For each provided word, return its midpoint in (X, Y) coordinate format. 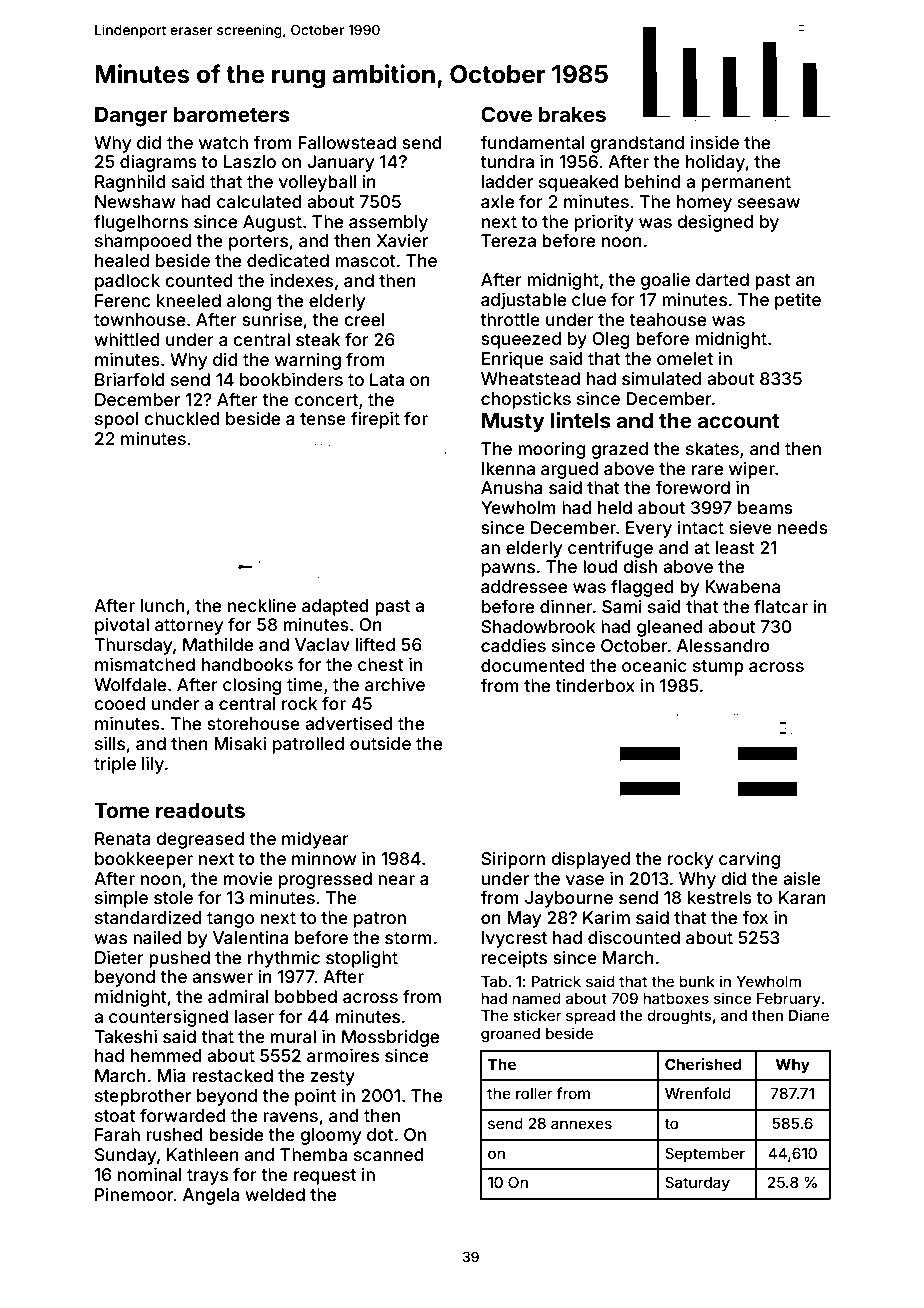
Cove (506, 114)
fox (755, 917)
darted (722, 279)
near (396, 880)
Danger (131, 116)
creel (364, 319)
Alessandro (723, 645)
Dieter (119, 957)
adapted (335, 607)
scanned (389, 1154)
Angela (211, 1196)
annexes (581, 1124)
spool (116, 420)
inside (715, 142)
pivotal (122, 626)
